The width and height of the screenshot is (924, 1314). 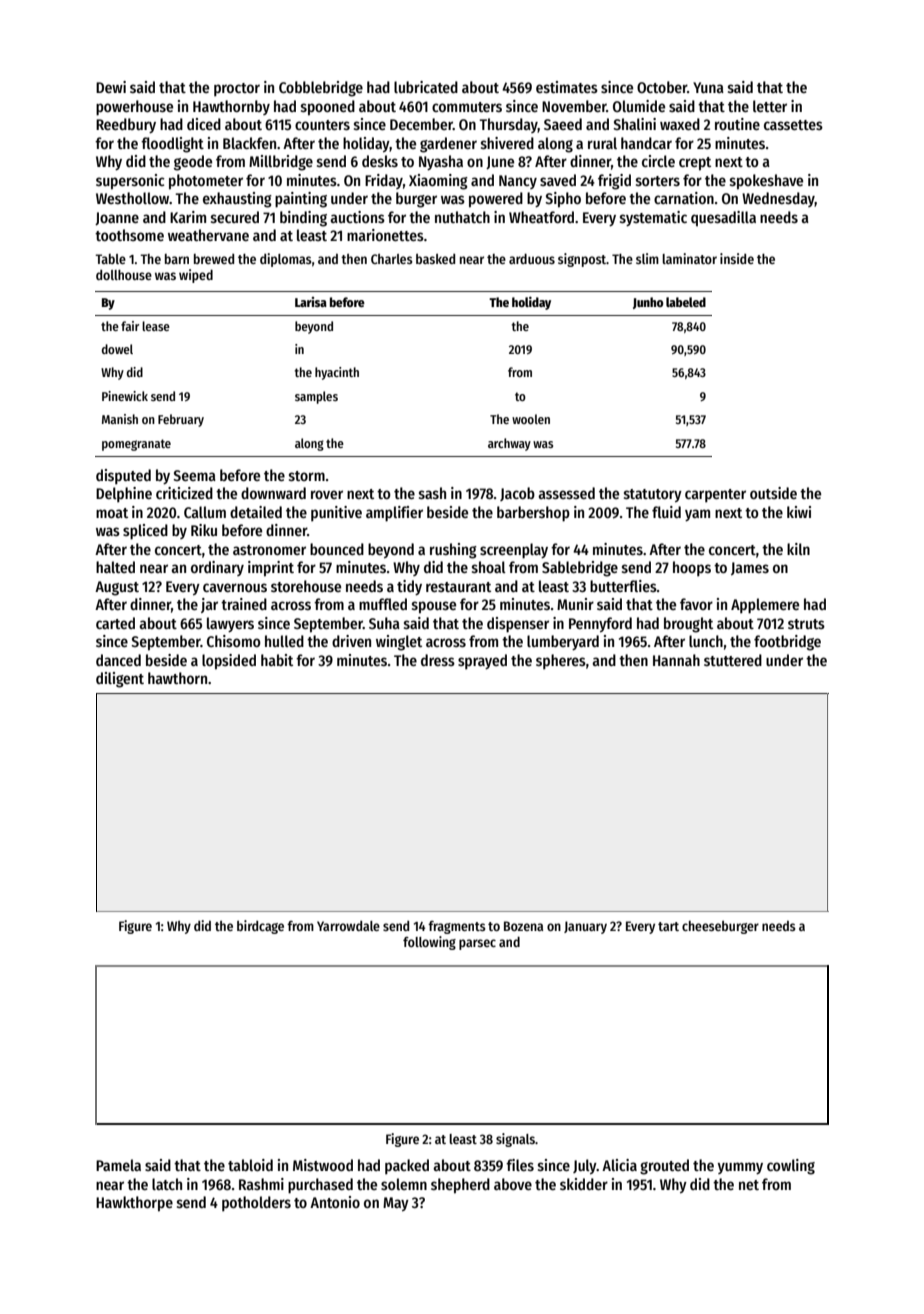 I want to click on birdcage, so click(x=260, y=927).
